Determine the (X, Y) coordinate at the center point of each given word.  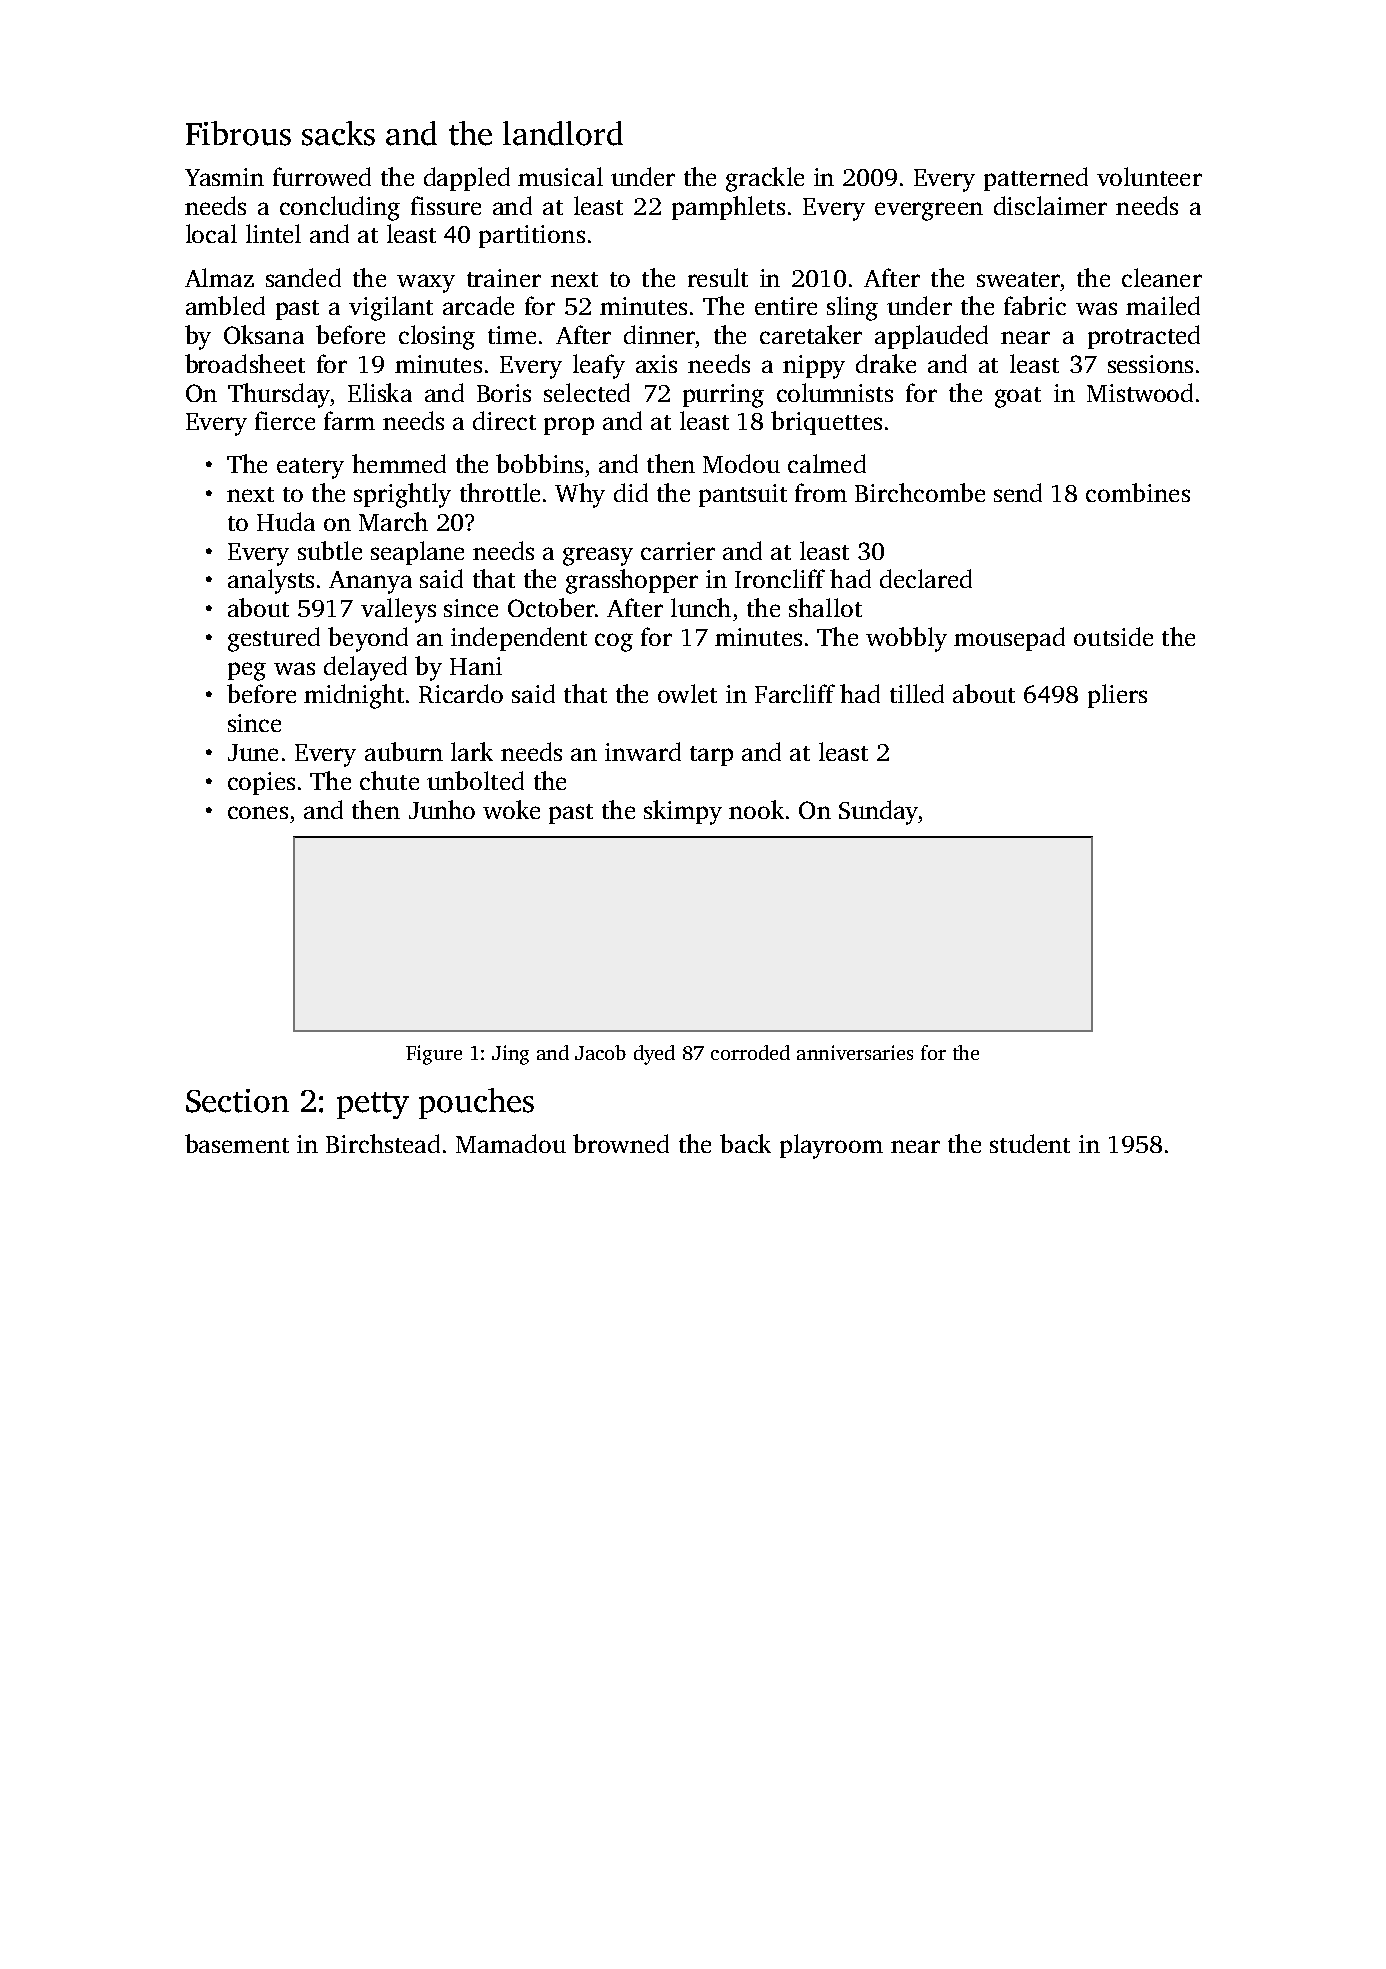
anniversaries (855, 1052)
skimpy (683, 812)
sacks (338, 133)
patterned (1036, 179)
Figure (434, 1055)
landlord (563, 133)
